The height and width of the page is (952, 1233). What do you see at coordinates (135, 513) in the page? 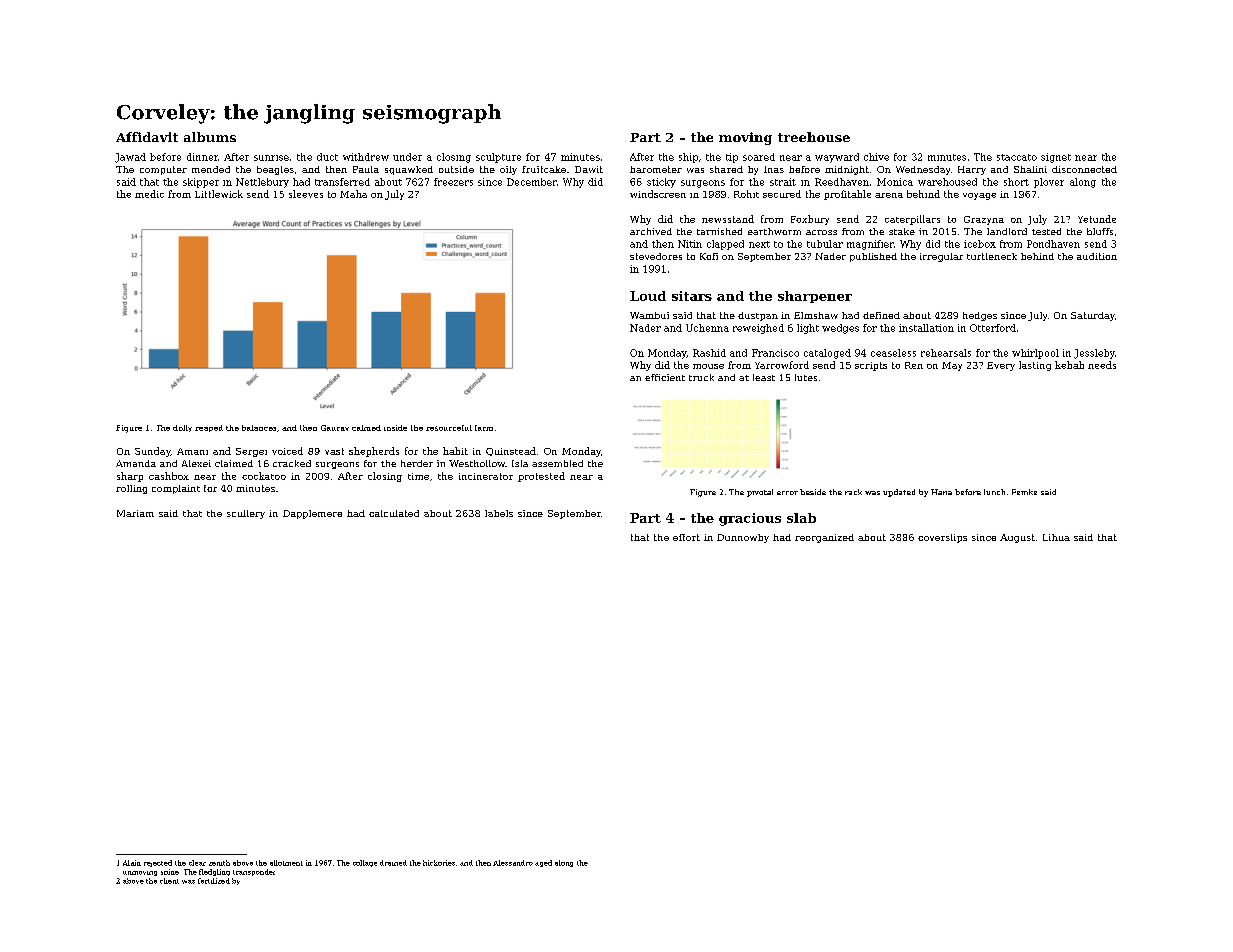
I see `Mariam` at bounding box center [135, 513].
